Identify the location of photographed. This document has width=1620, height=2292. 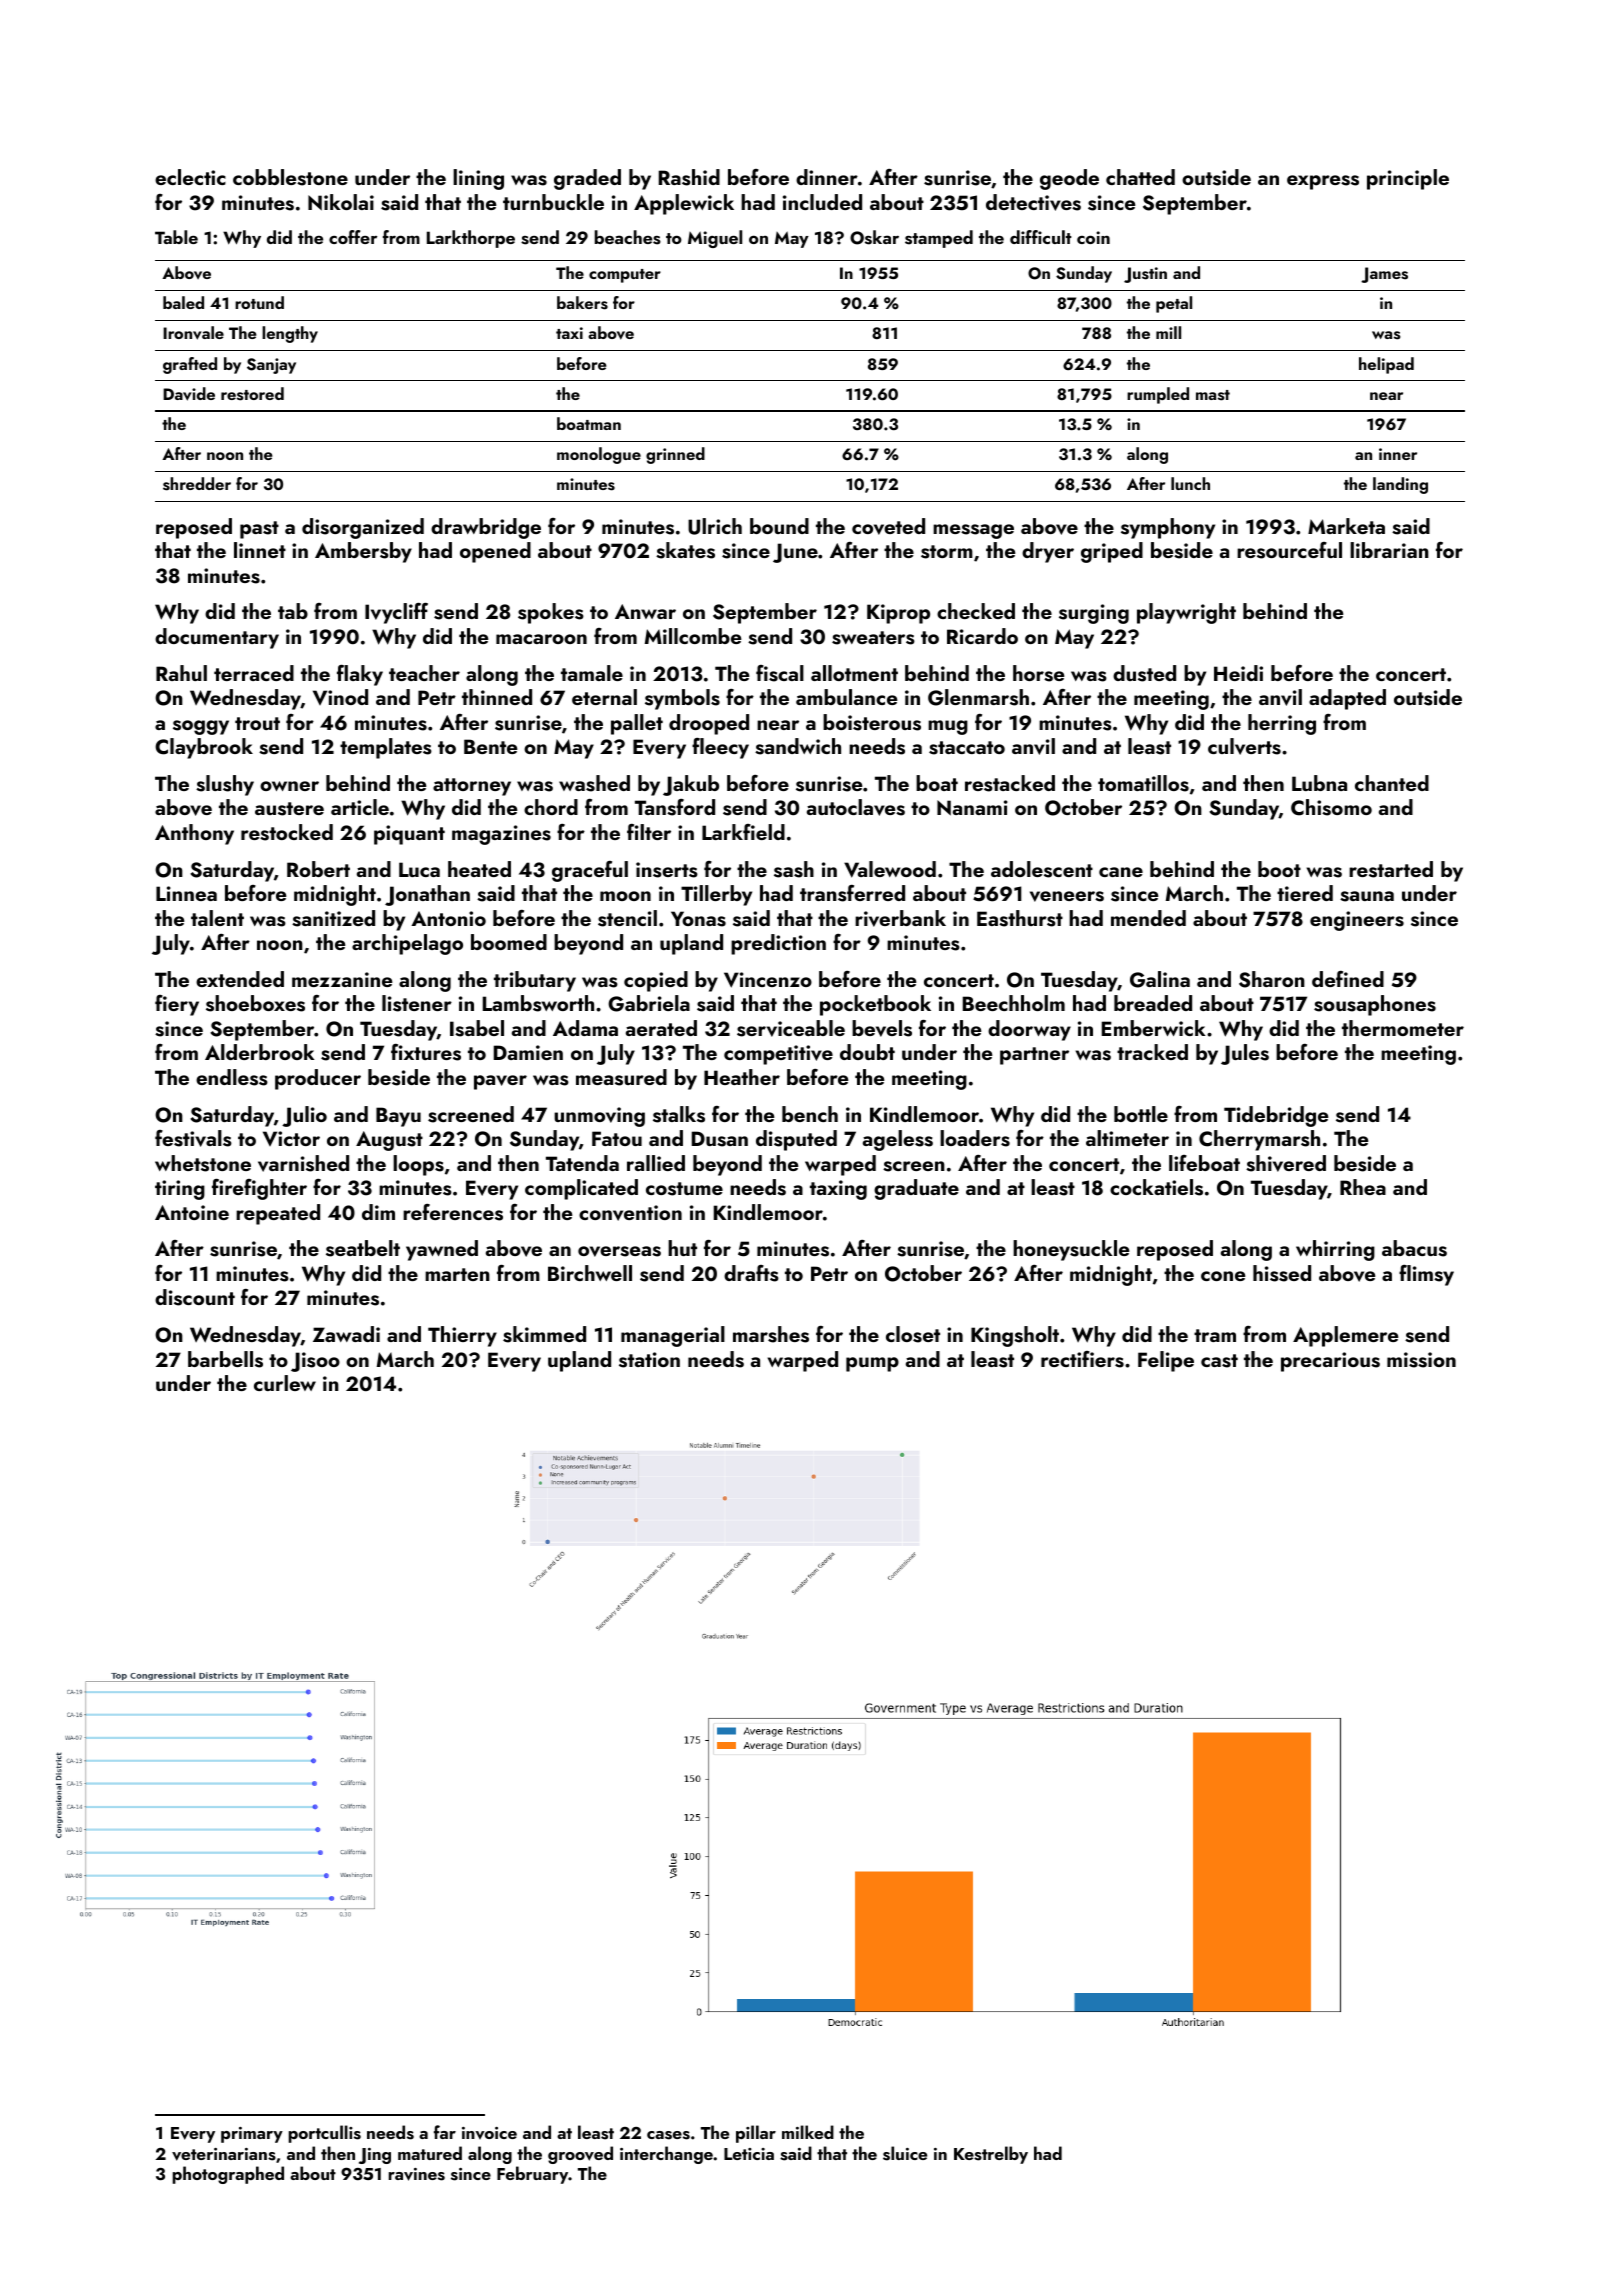
(228, 2175).
